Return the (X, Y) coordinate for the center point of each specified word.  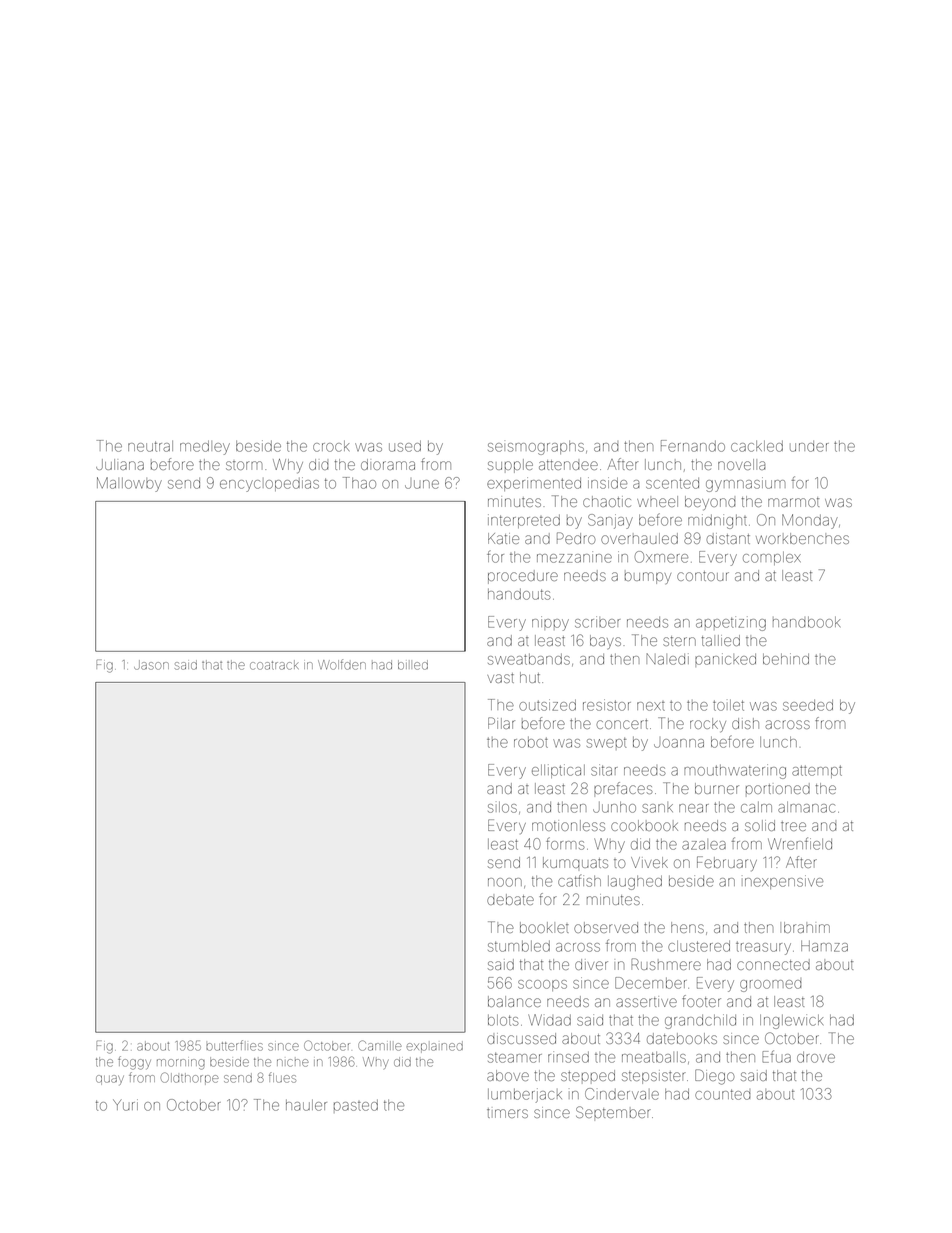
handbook (806, 622)
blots (503, 1020)
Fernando (693, 446)
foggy (134, 1063)
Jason (151, 665)
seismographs (536, 448)
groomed (771, 986)
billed (413, 665)
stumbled (519, 946)
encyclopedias (269, 484)
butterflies (234, 1045)
